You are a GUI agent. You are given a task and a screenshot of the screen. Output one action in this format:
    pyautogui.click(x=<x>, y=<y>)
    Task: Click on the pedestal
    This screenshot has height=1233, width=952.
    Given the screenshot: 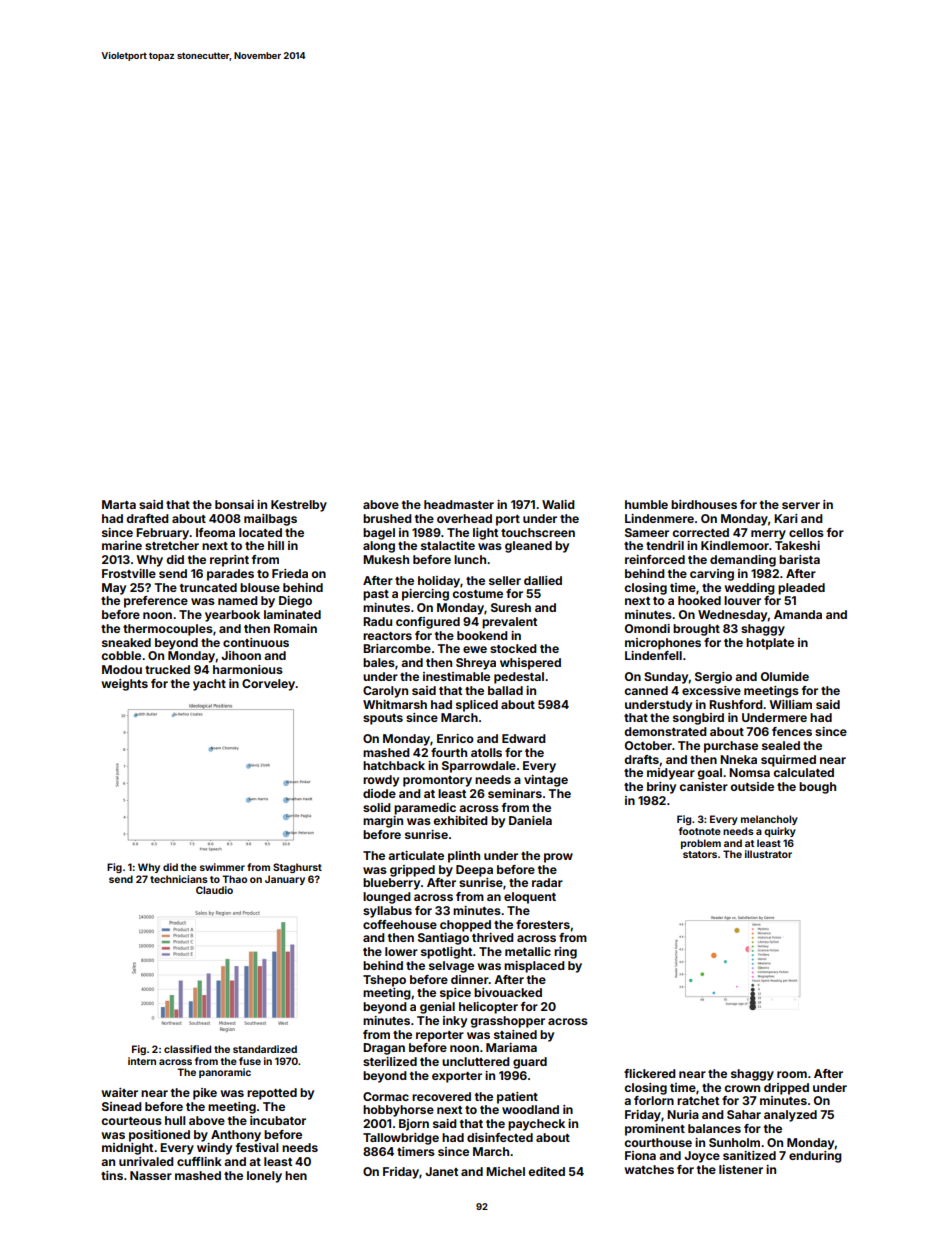 What is the action you would take?
    pyautogui.click(x=519, y=678)
